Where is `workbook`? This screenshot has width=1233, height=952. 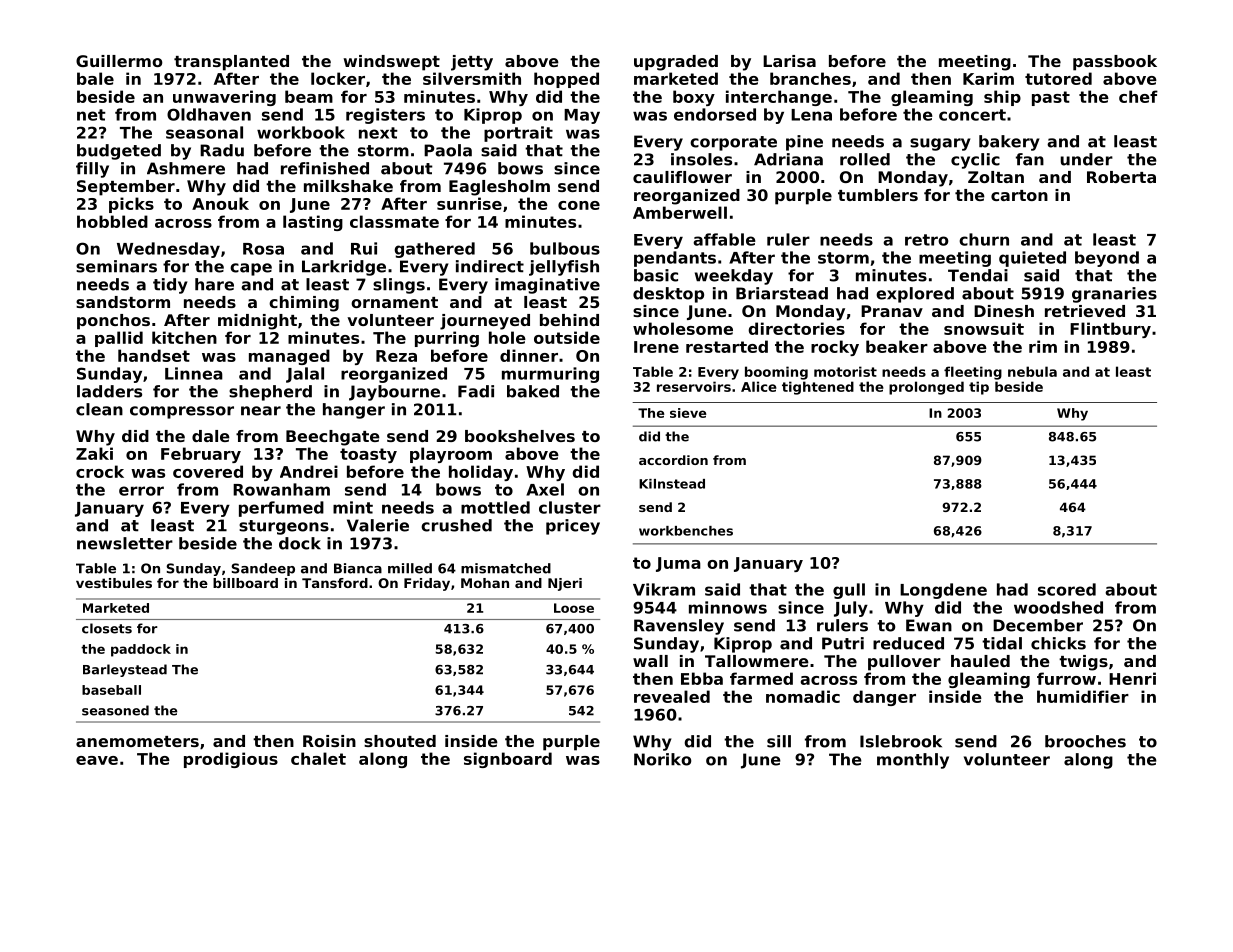
workbook is located at coordinates (301, 132).
